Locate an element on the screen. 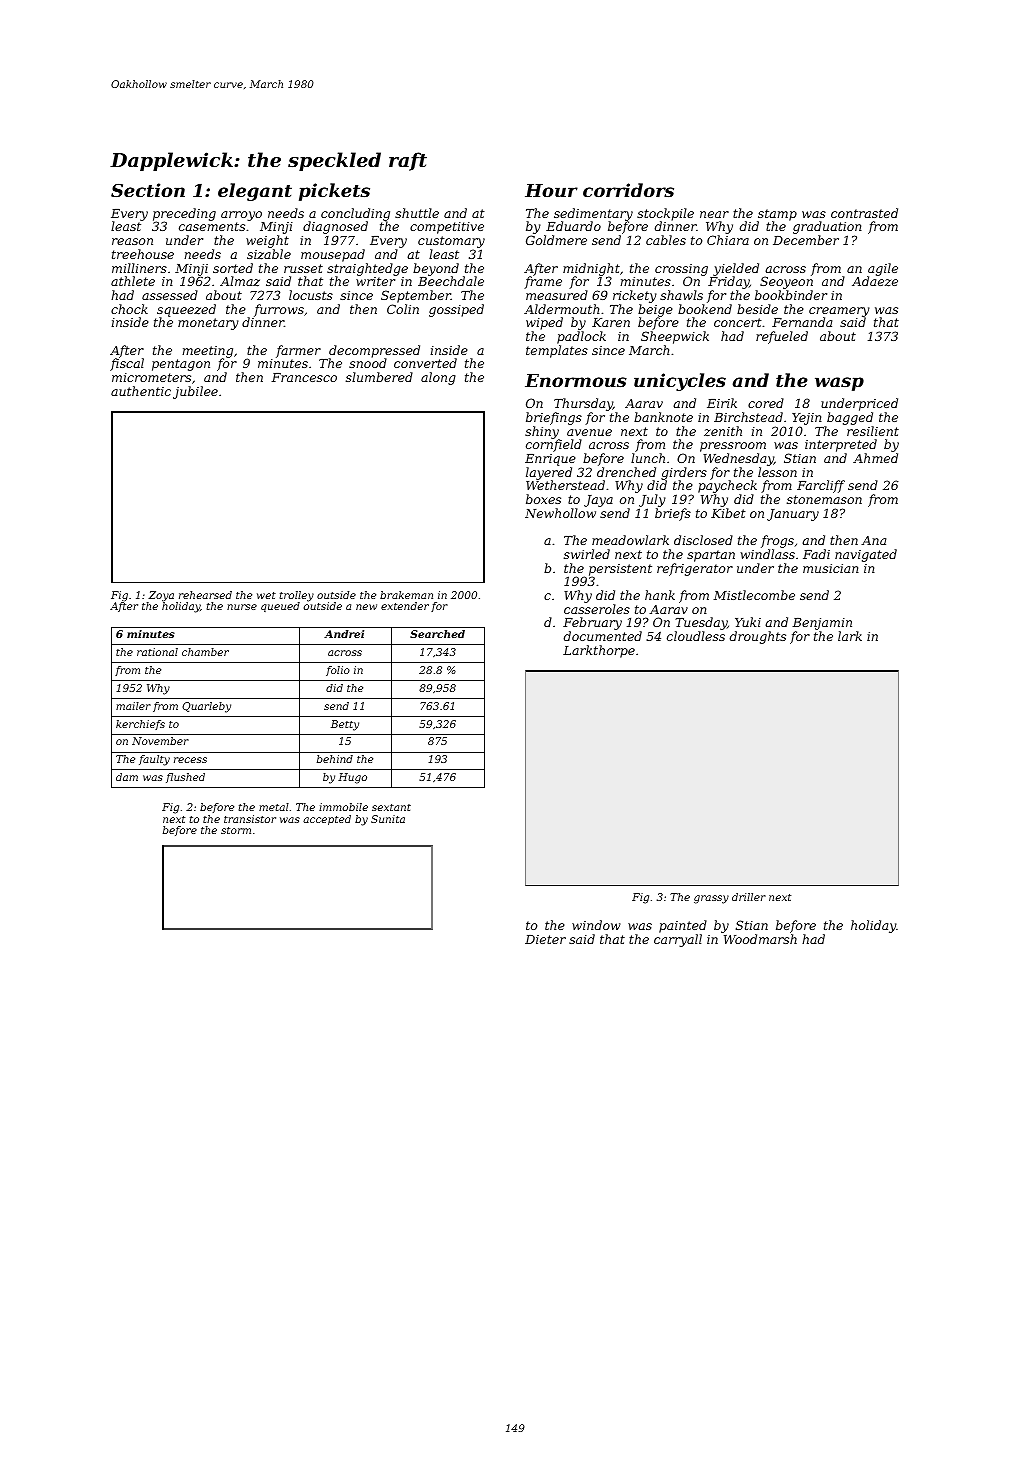 This screenshot has width=1010, height=1462. Dieter is located at coordinates (545, 939).
